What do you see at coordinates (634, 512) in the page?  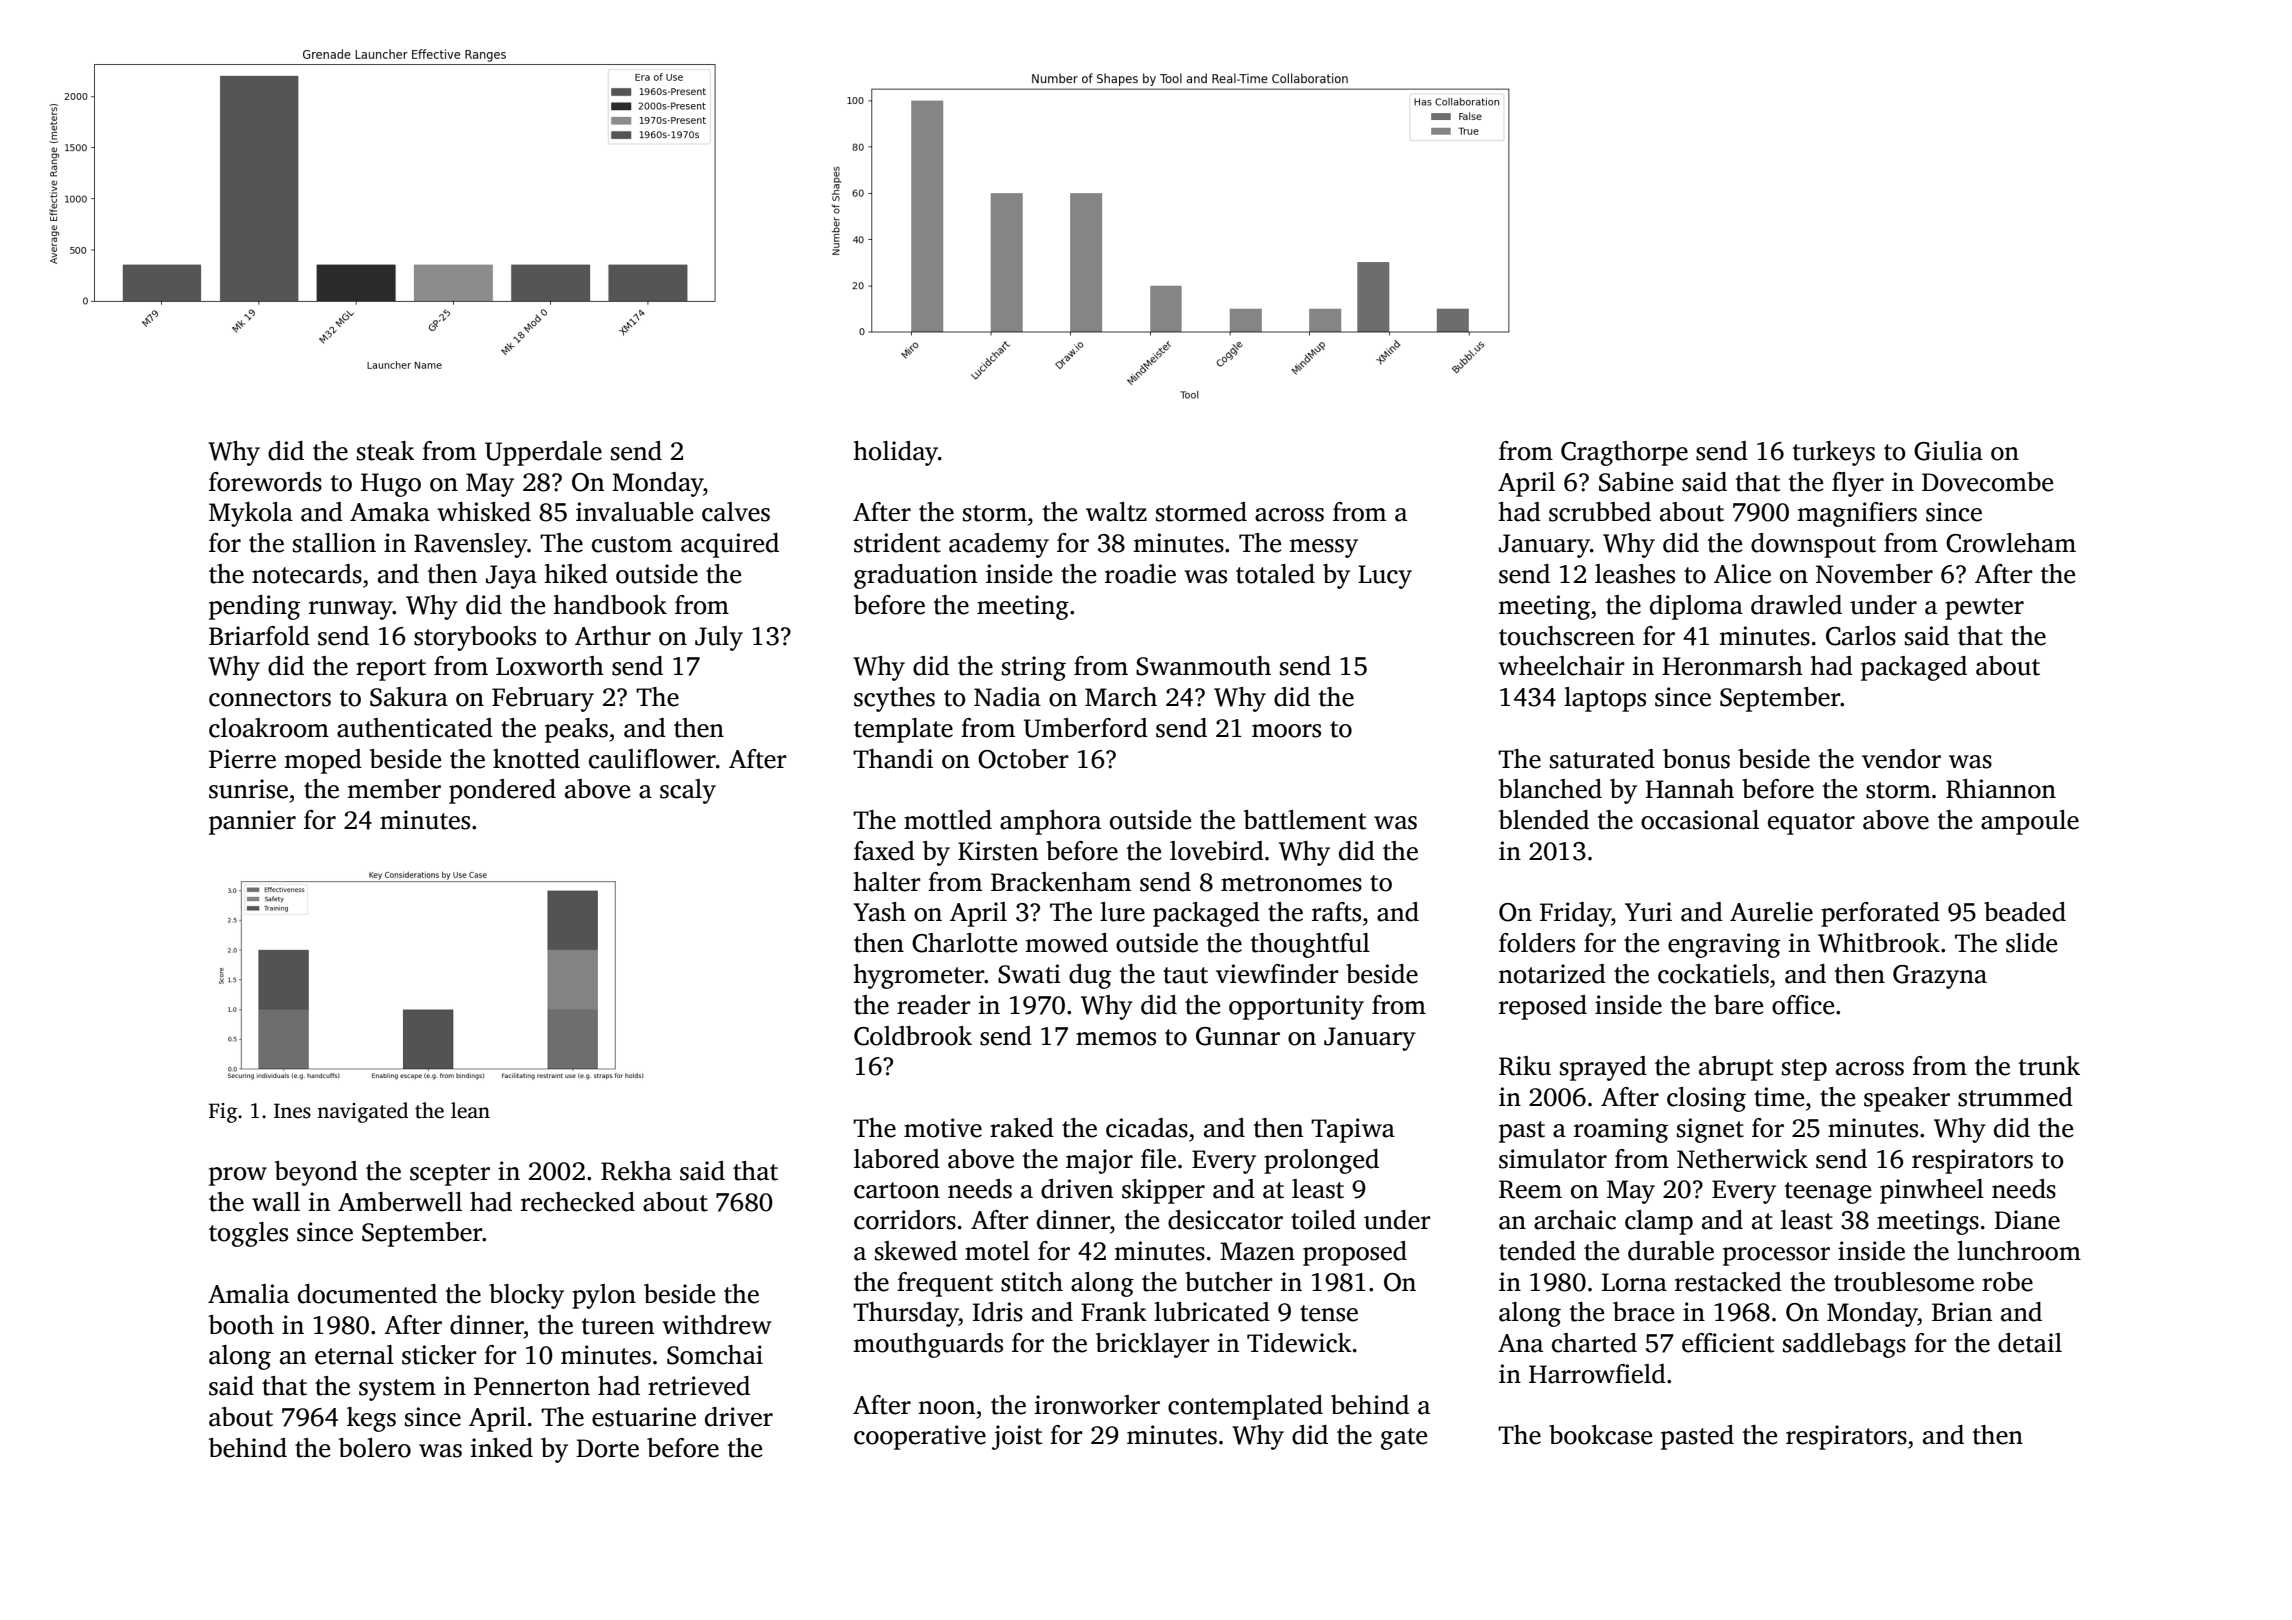 I see `invaluable` at bounding box center [634, 512].
